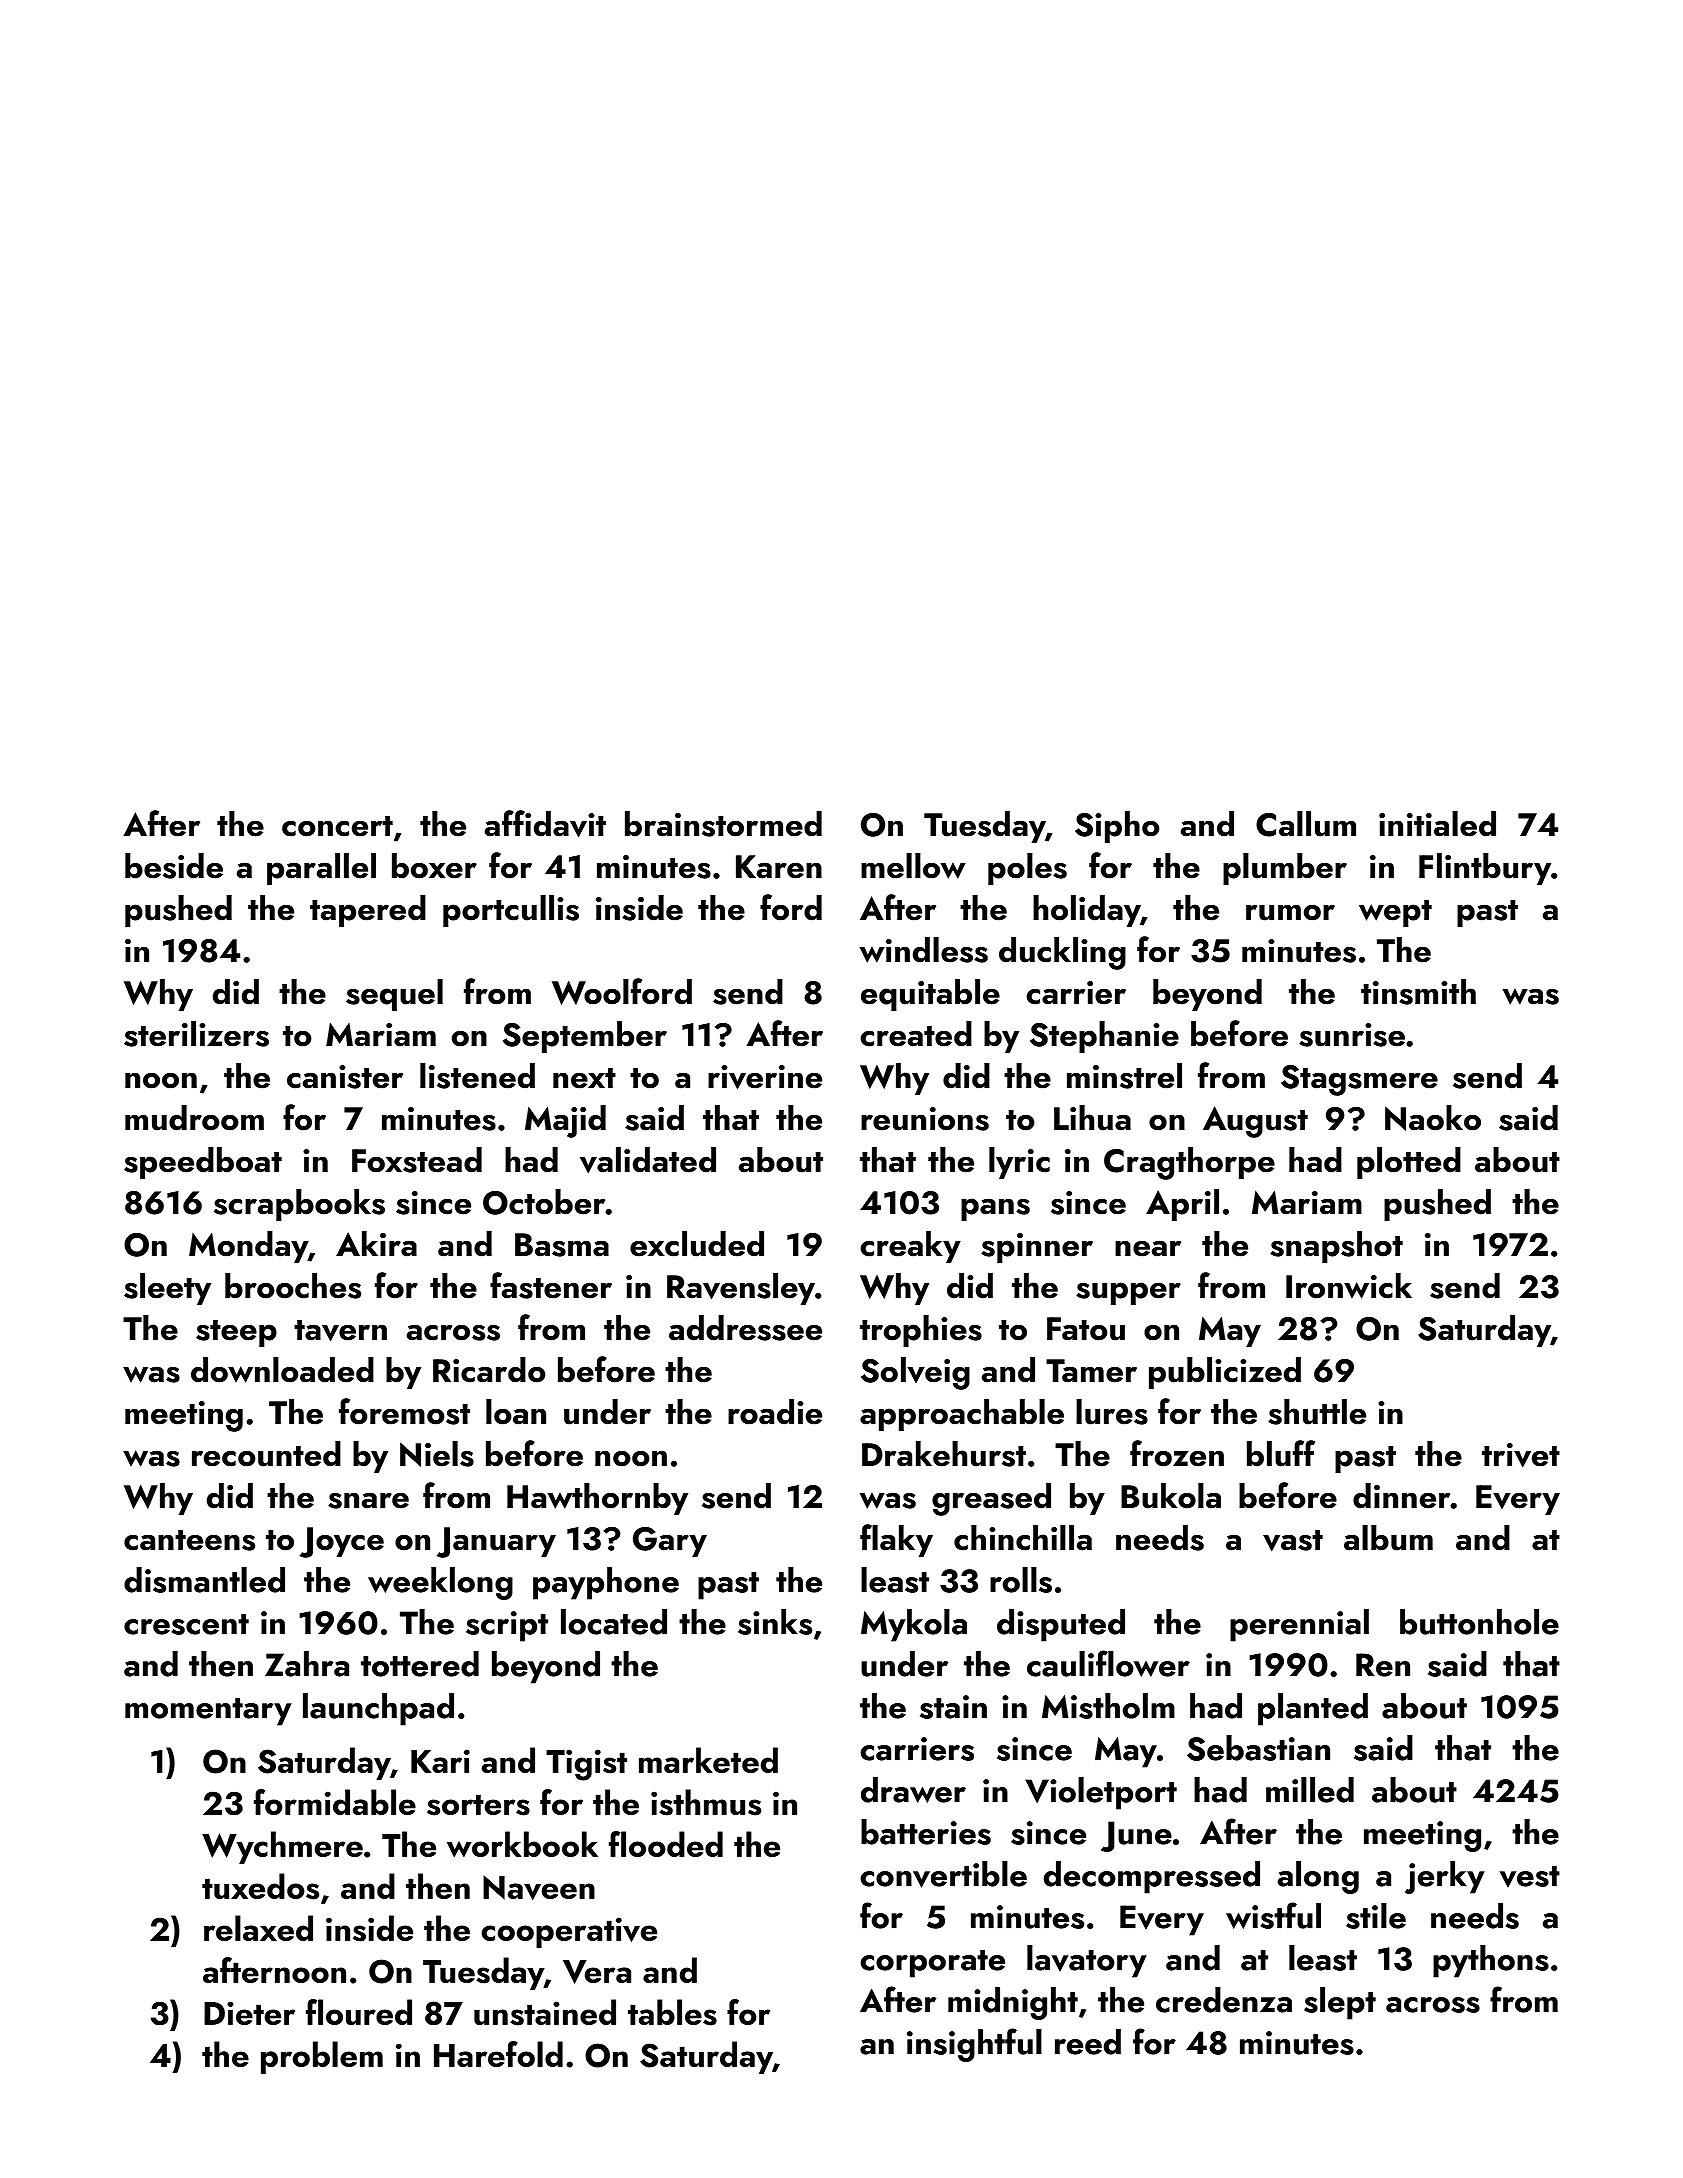 This screenshot has height=2178, width=1683. Describe the element at coordinates (208, 1712) in the screenshot. I see `momentary` at that location.
